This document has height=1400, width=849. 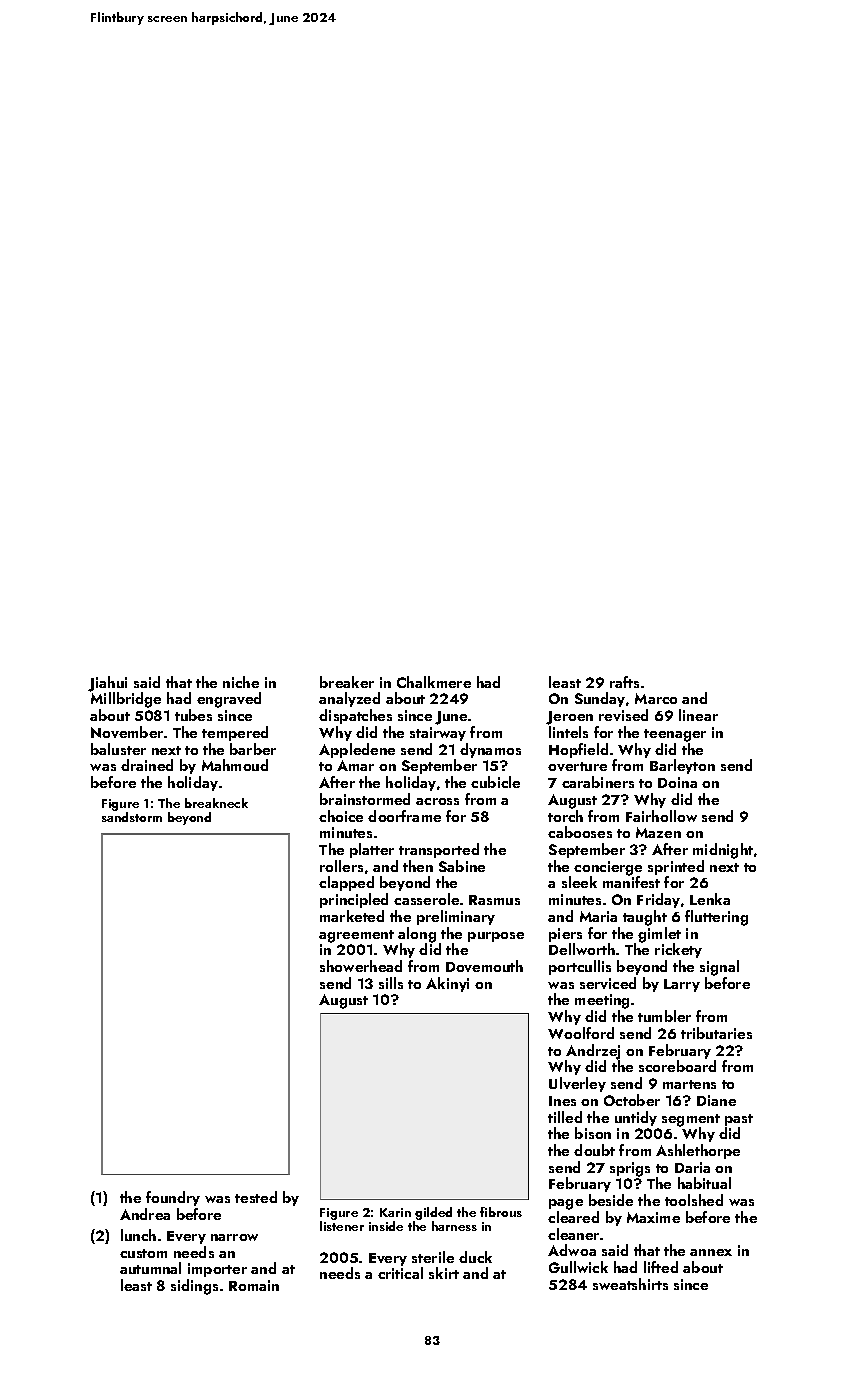 What do you see at coordinates (630, 1284) in the document?
I see `sweatshirts` at bounding box center [630, 1284].
